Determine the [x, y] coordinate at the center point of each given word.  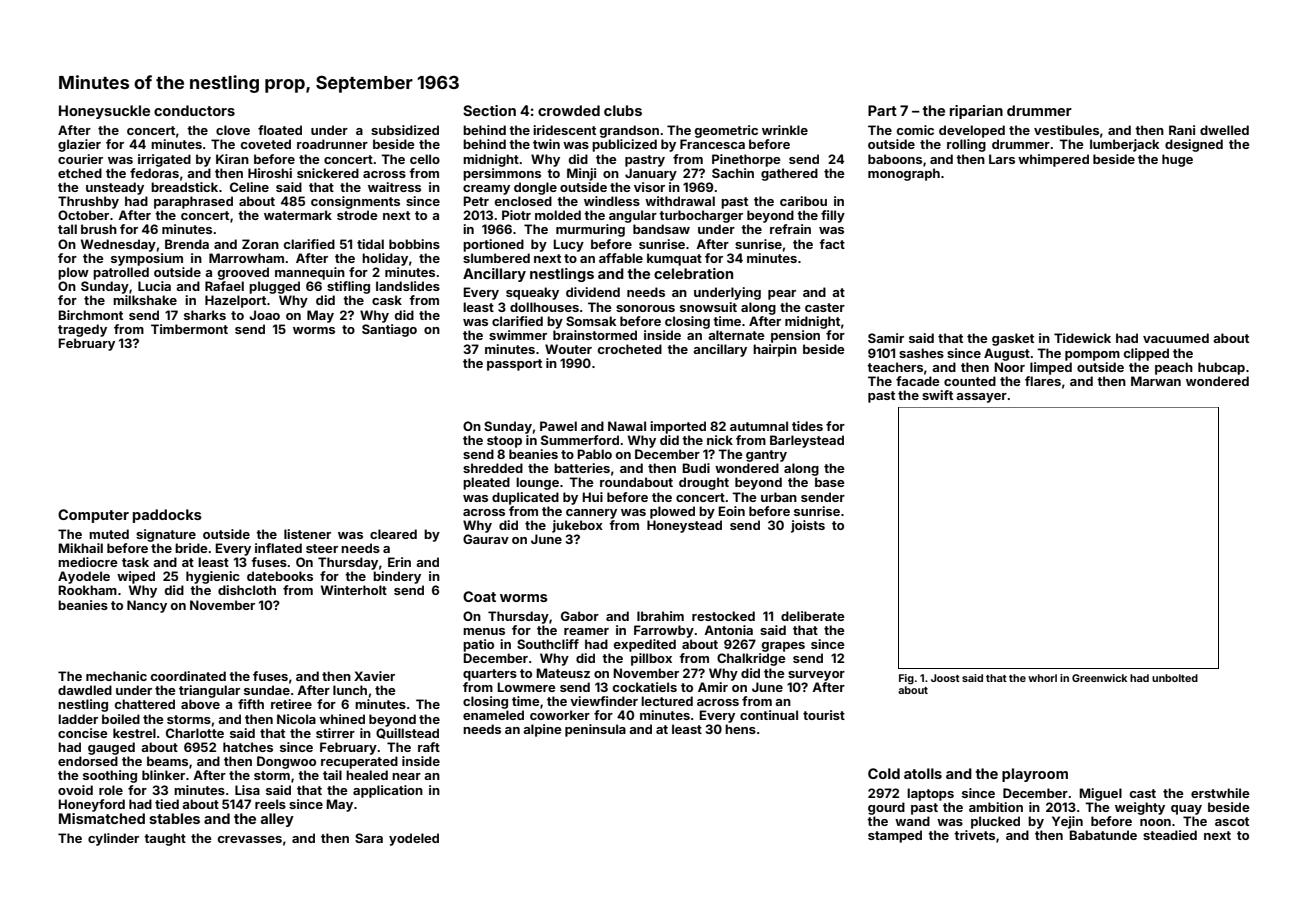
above [200, 704]
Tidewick [1082, 338]
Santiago [389, 330]
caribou [803, 201]
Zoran [260, 244]
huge [1177, 160]
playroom [1035, 775]
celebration [693, 273]
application [388, 791]
